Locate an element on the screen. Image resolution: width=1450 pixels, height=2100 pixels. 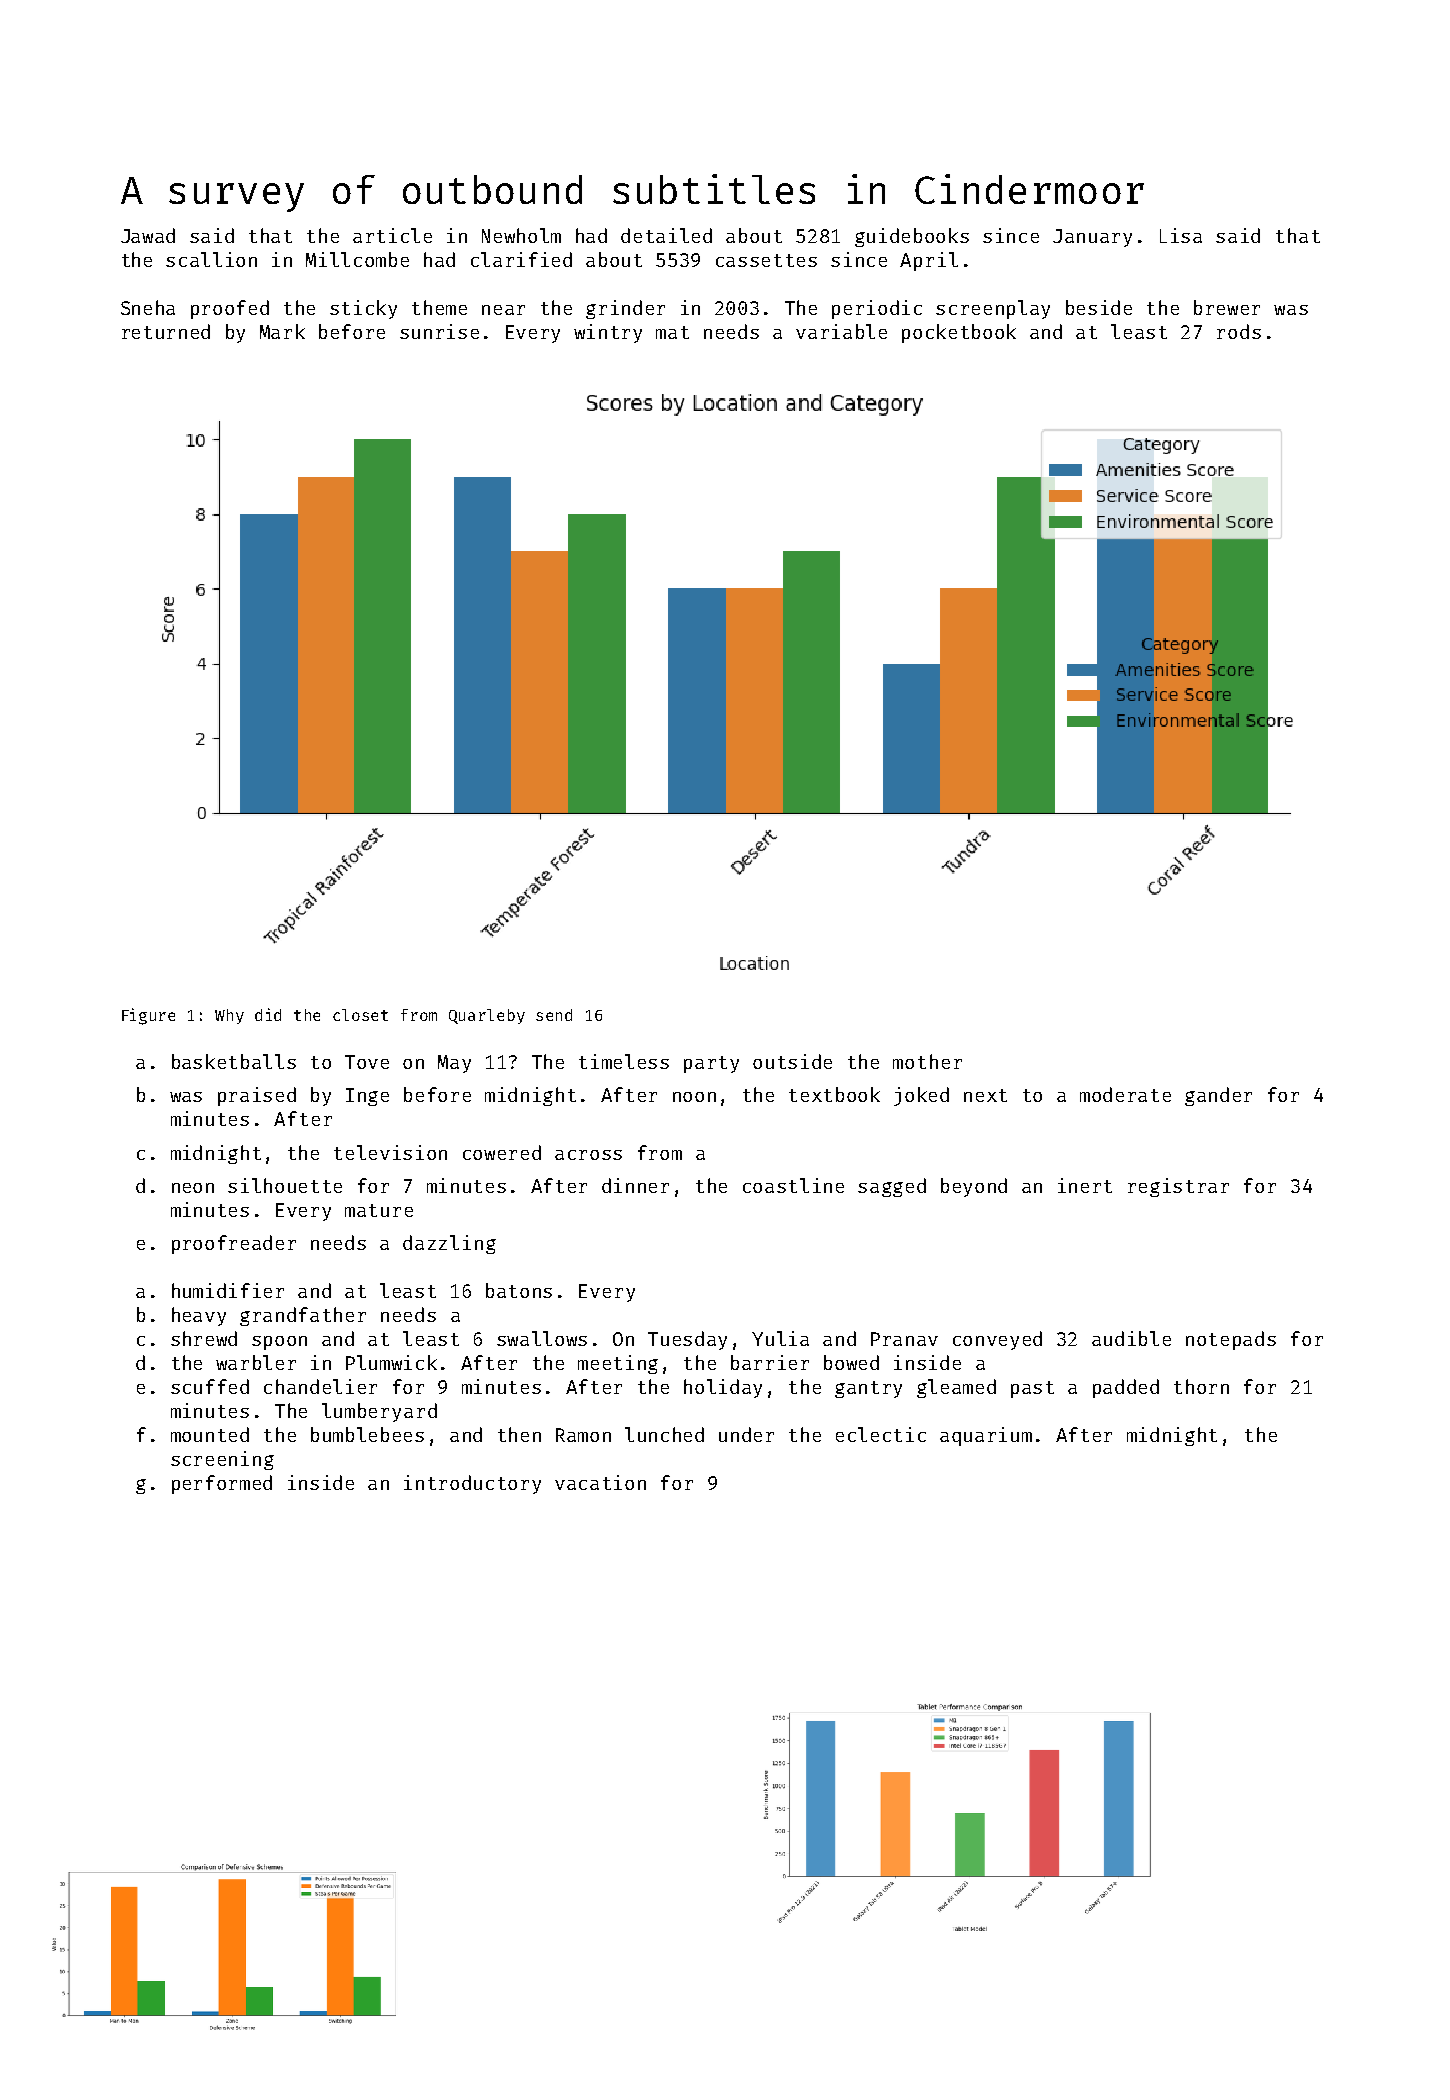
proofreader is located at coordinates (234, 1244).
